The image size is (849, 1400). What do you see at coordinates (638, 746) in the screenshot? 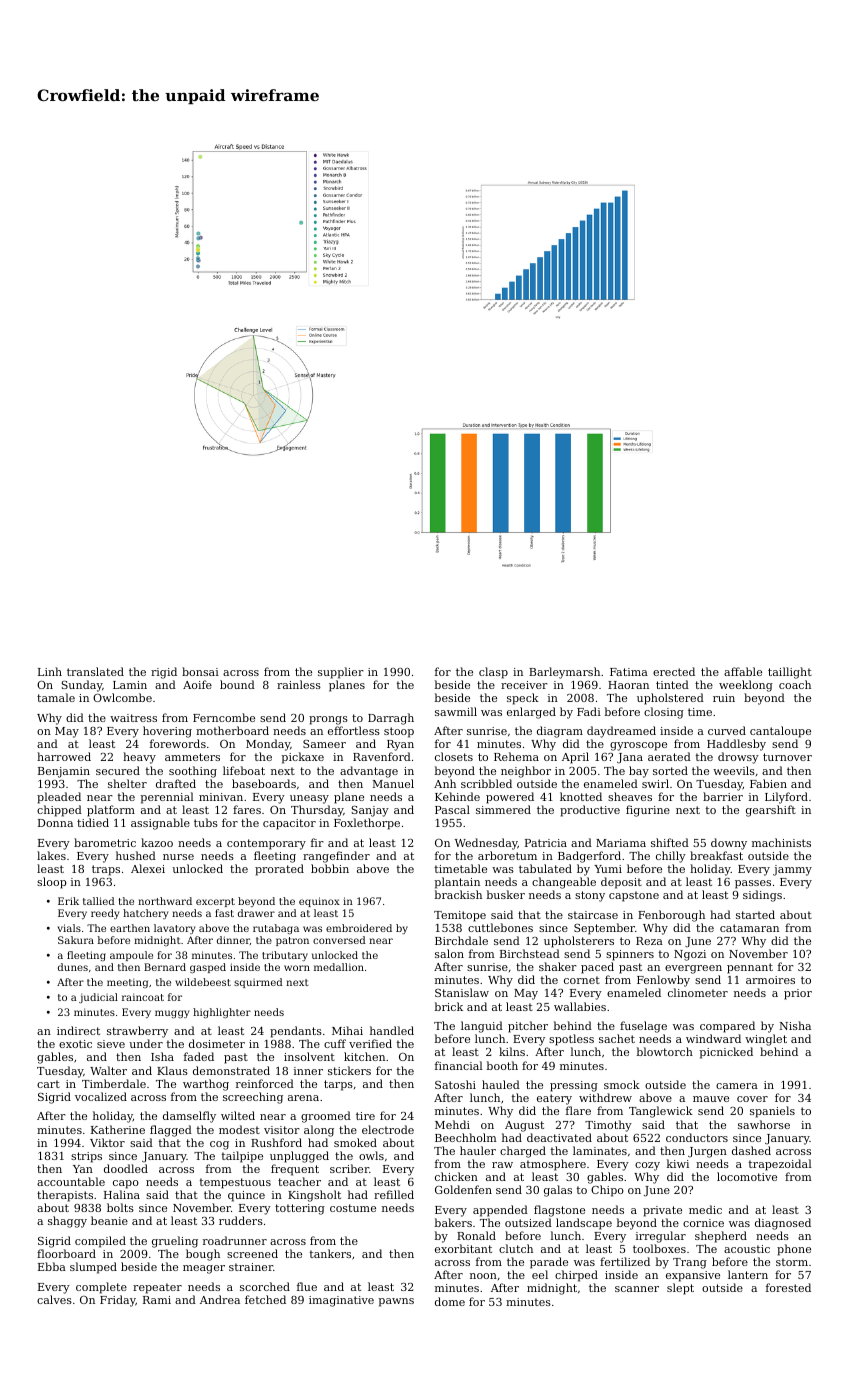
I see `gyroscope` at bounding box center [638, 746].
